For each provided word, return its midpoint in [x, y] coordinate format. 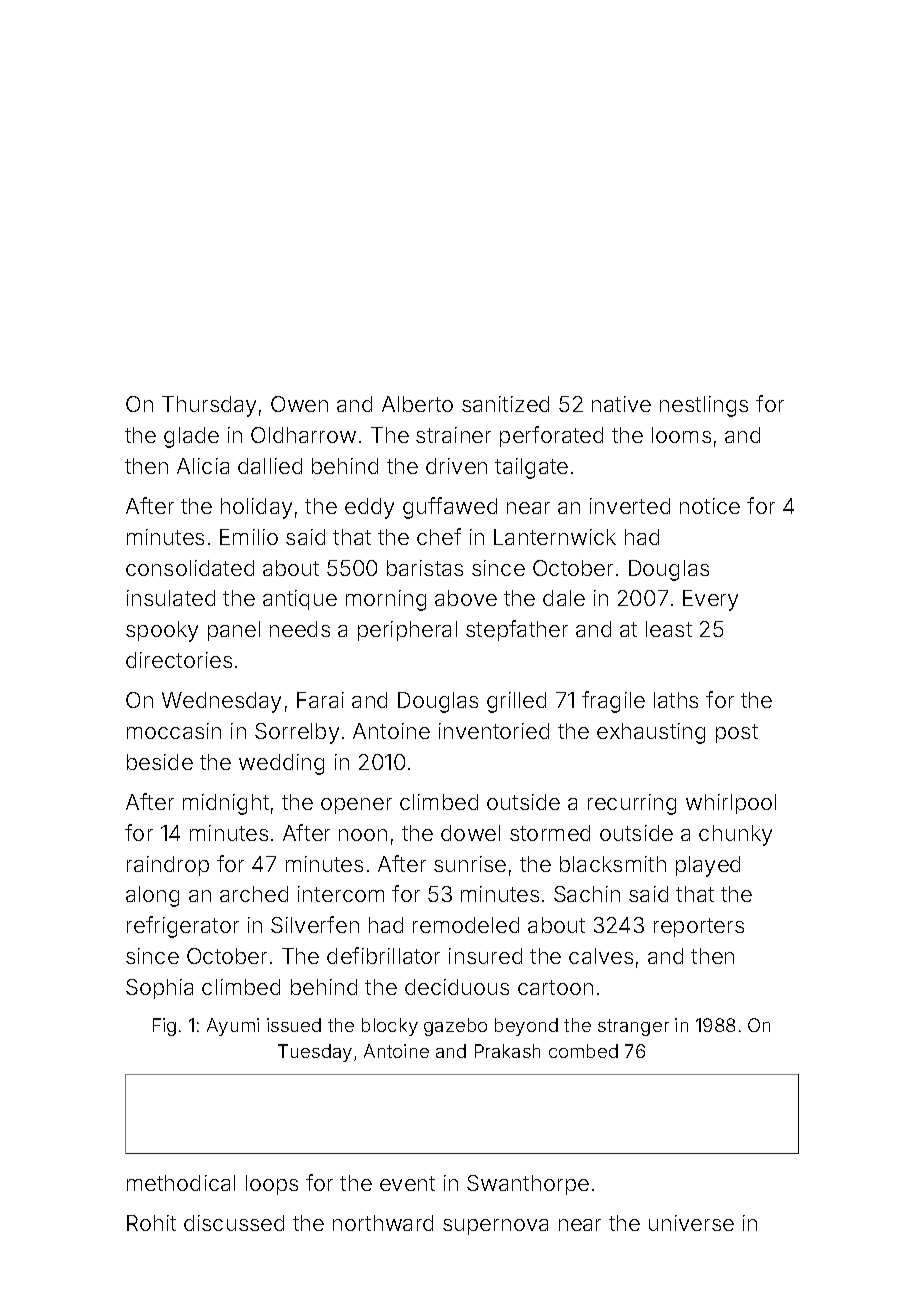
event [407, 1183]
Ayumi [233, 1027]
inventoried [494, 731]
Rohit [151, 1223]
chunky [735, 835]
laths [676, 700]
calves [601, 956]
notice [710, 506]
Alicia [203, 466]
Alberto [417, 404]
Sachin [587, 894]
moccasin [174, 731]
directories [179, 660]
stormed [550, 833]
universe [691, 1223]
